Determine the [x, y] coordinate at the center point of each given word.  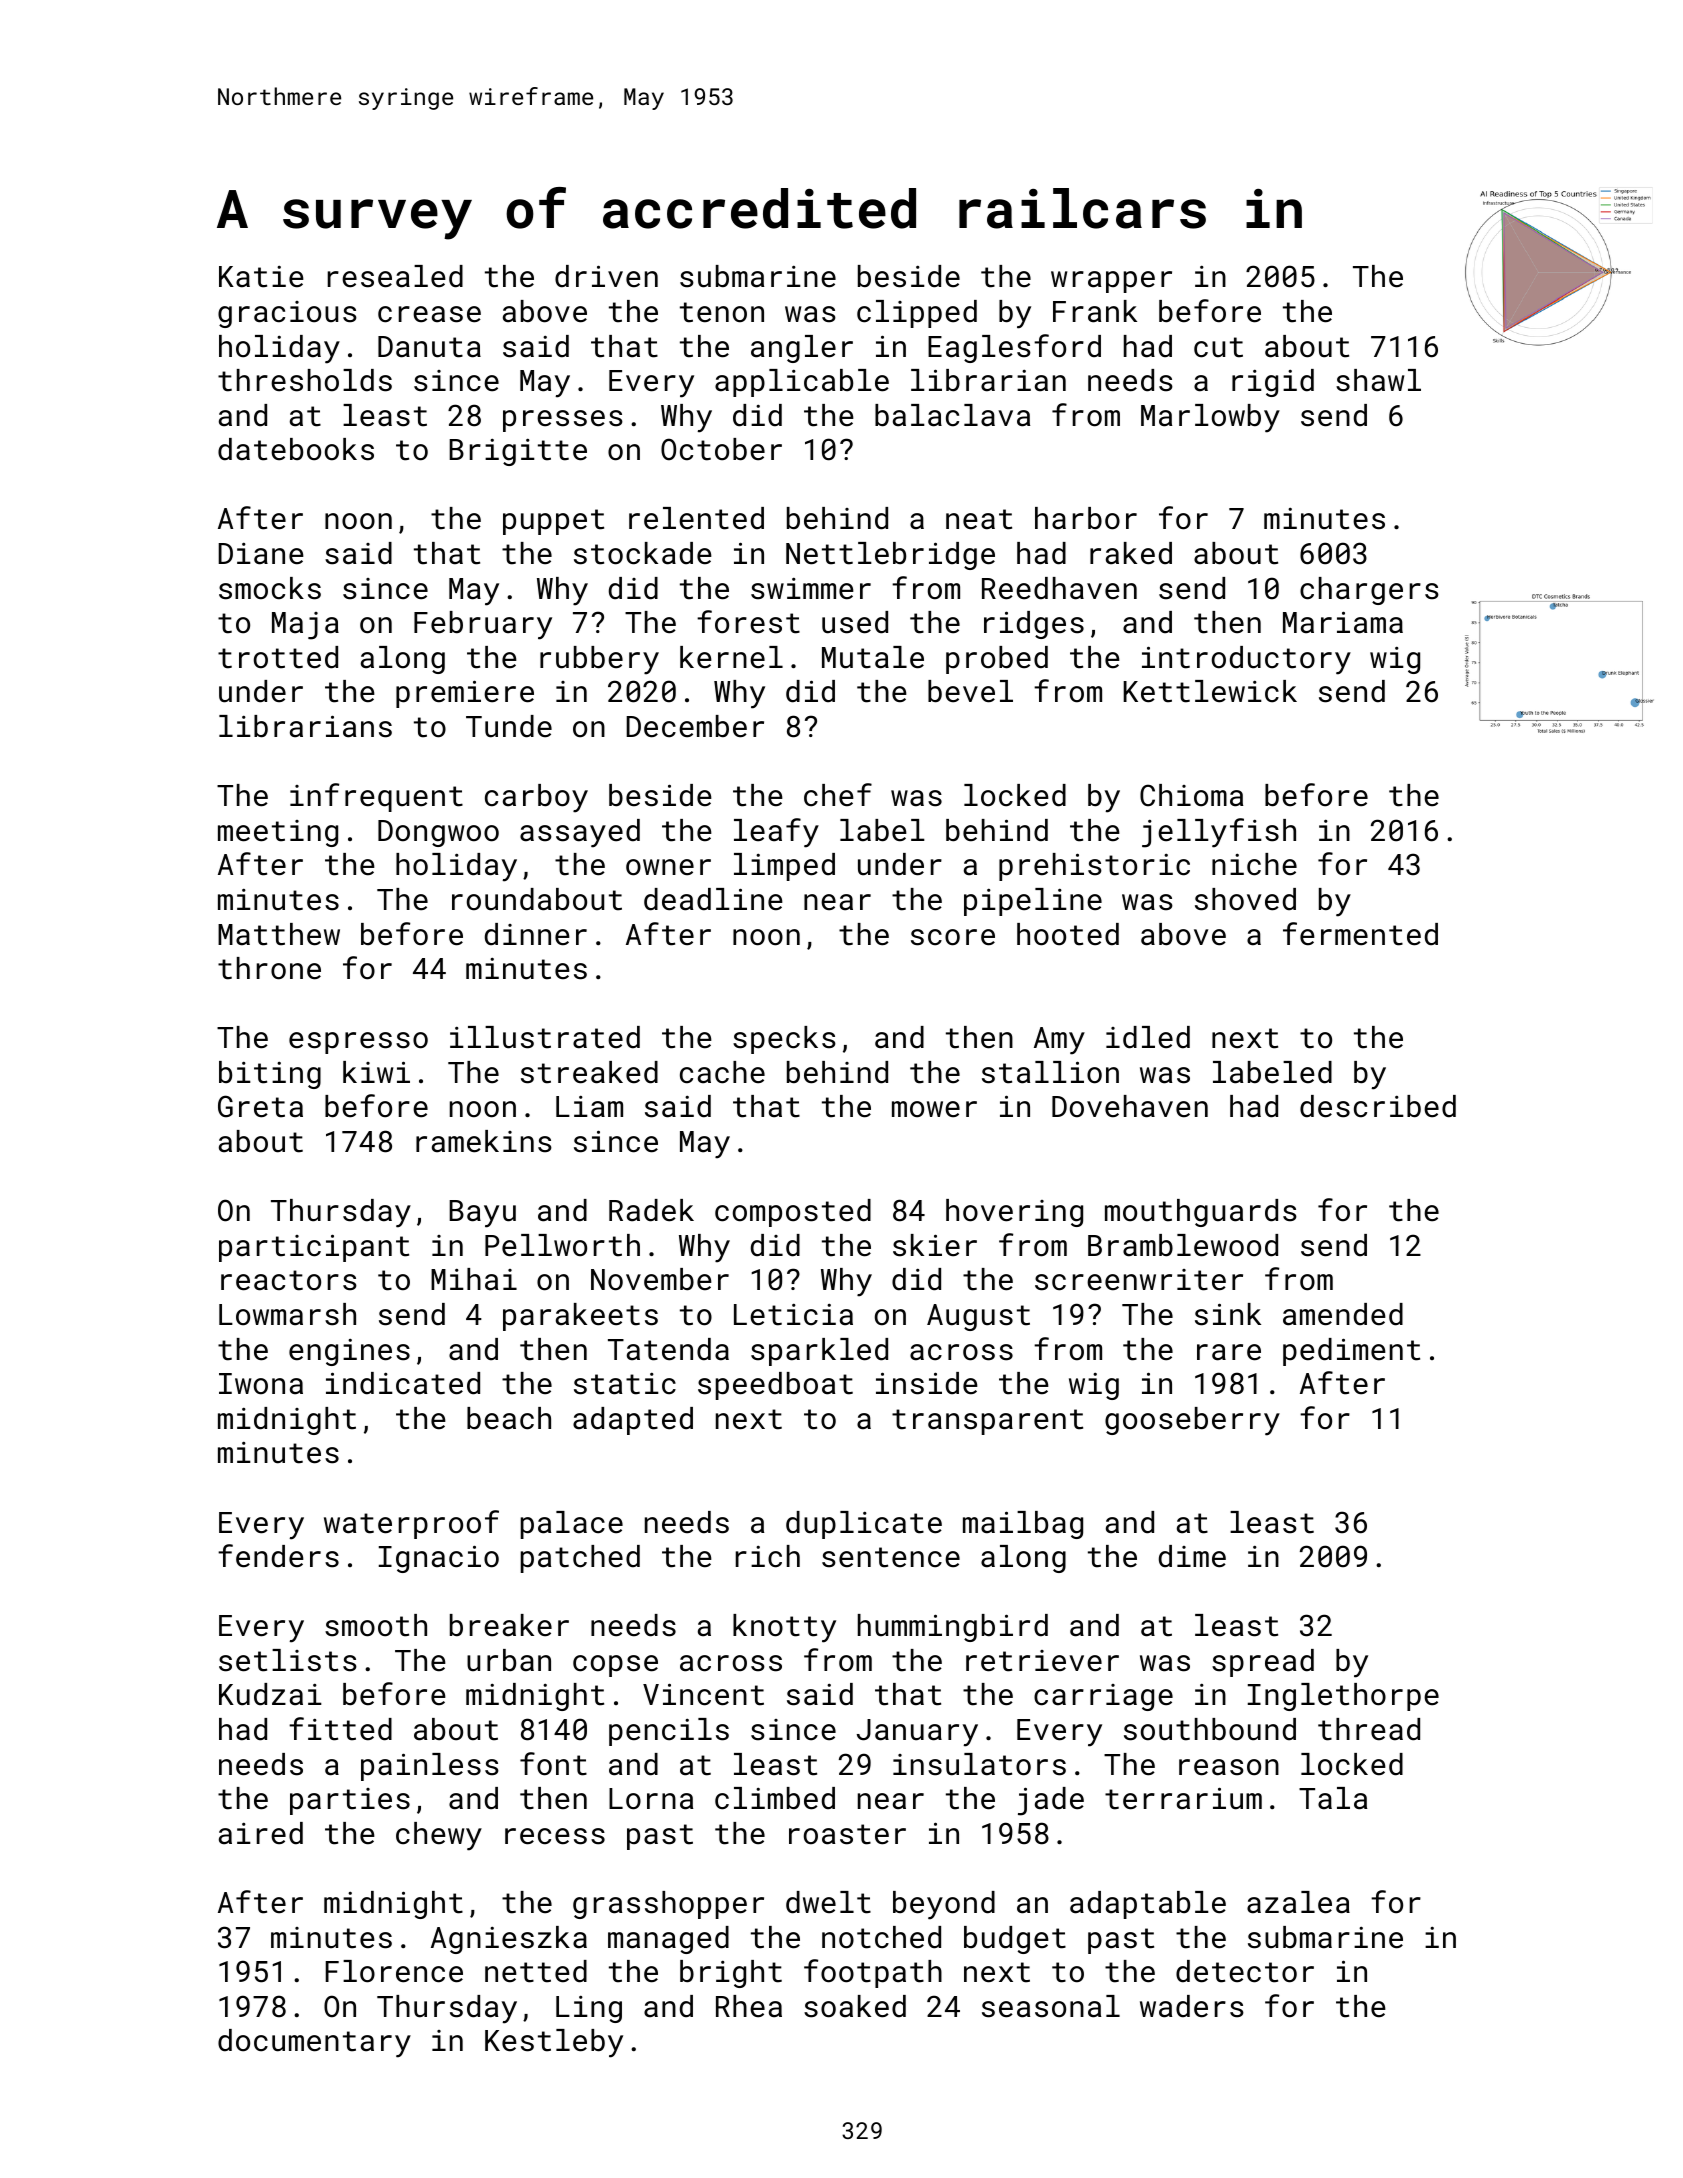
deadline [713, 899]
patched [580, 1559]
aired [261, 1833]
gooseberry [1192, 1421]
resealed [395, 276]
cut [1218, 347]
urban [509, 1660]
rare [1229, 1352]
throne [269, 968]
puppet [553, 522]
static [625, 1384]
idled [1148, 1037]
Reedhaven [1059, 588]
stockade [643, 553]
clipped [917, 314]
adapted [633, 1421]
